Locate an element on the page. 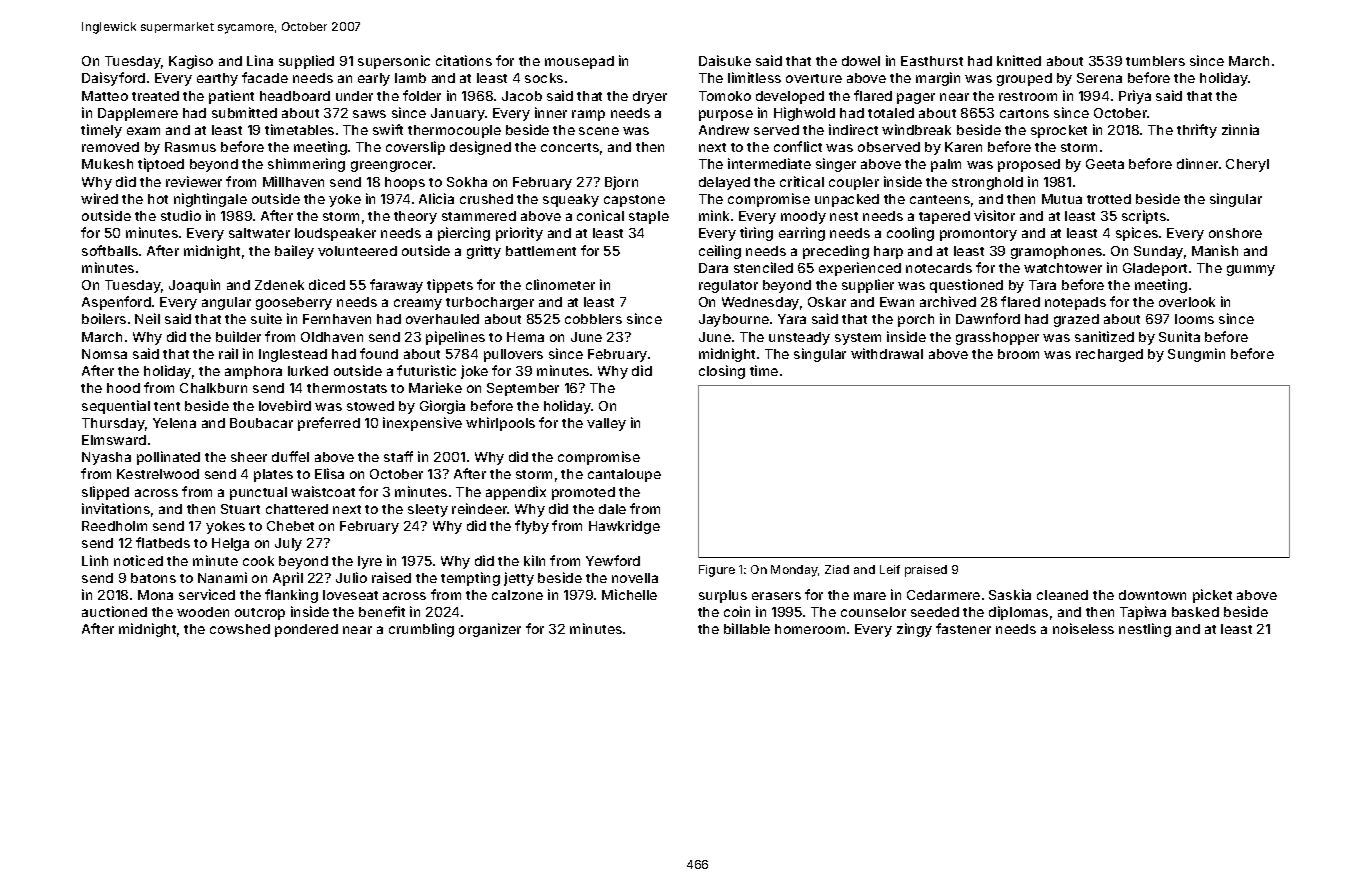 Image resolution: width=1372 pixels, height=887 pixels. inexpensive is located at coordinates (422, 424).
